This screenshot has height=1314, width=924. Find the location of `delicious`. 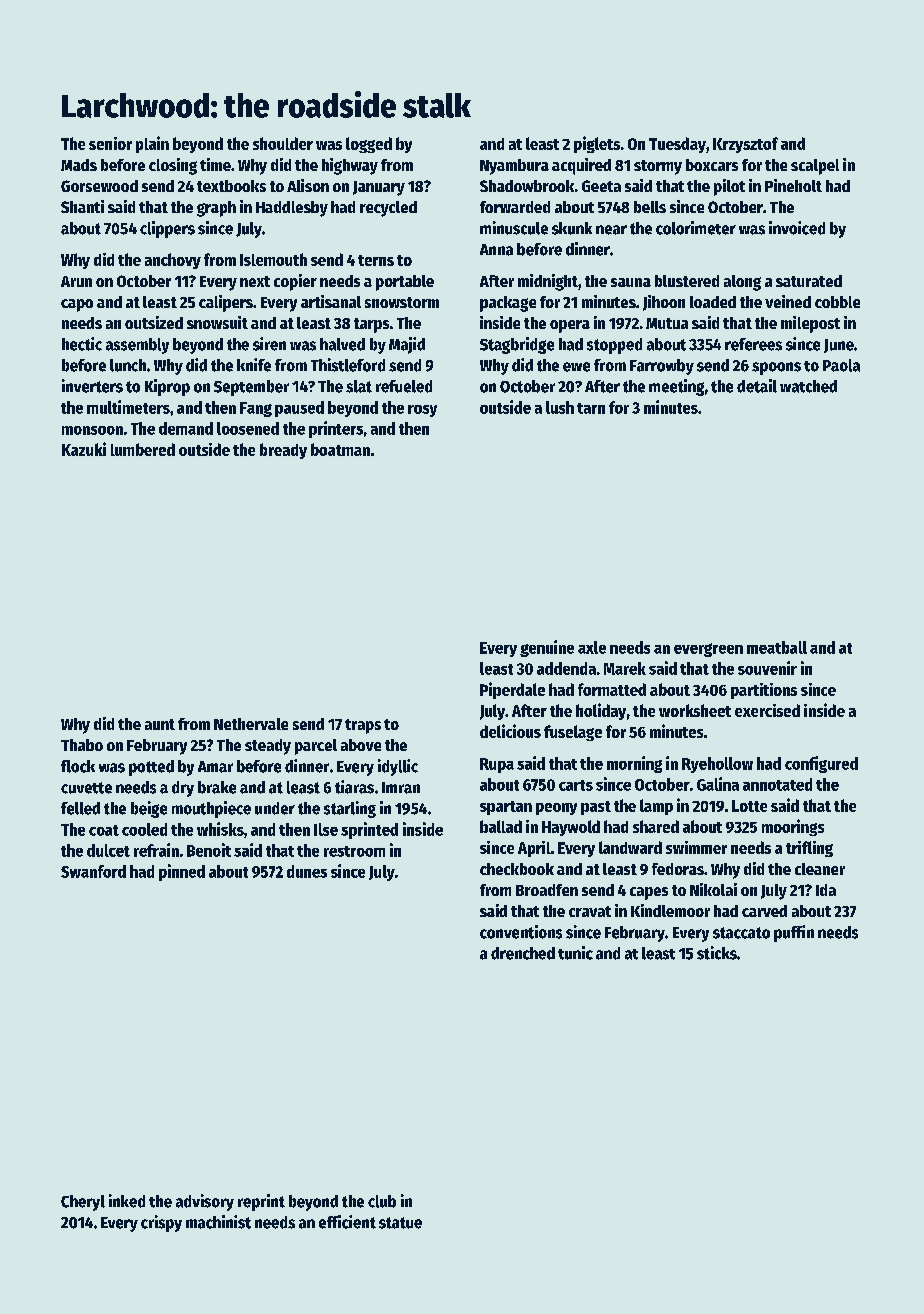

delicious is located at coordinates (510, 731).
